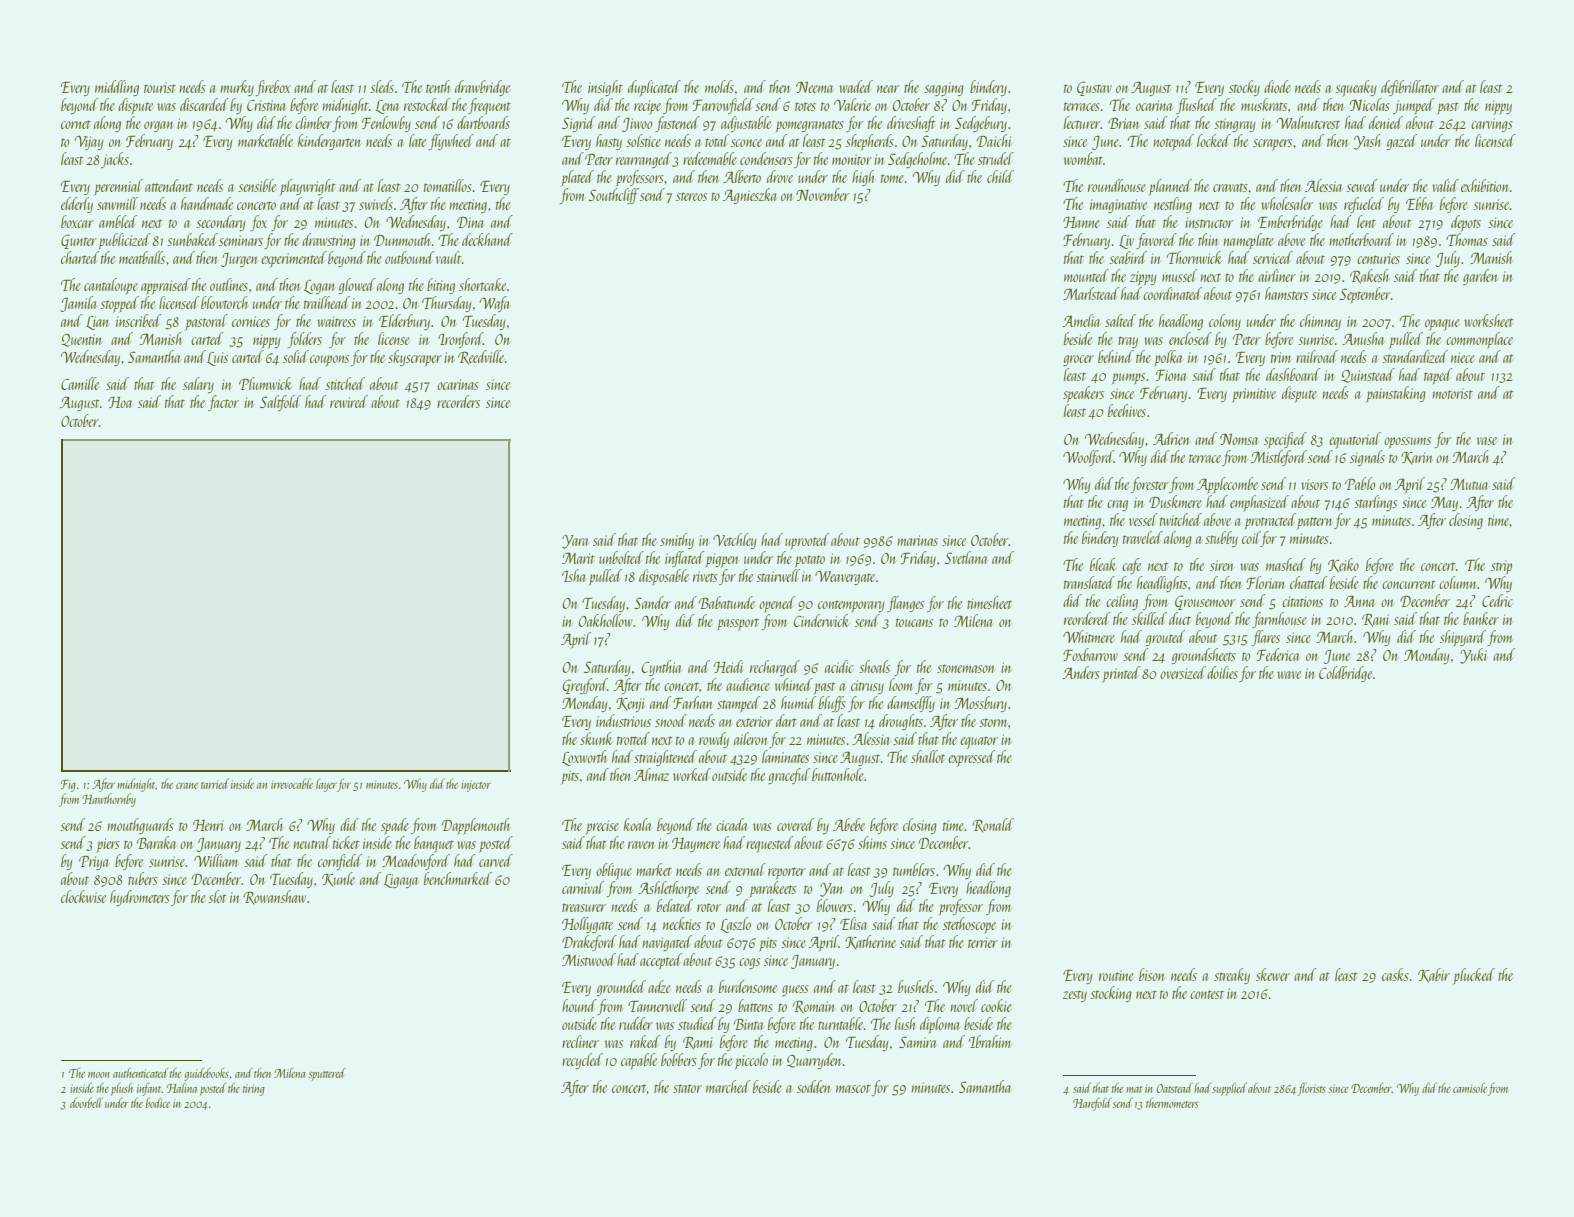 This page has height=1217, width=1574. What do you see at coordinates (83, 896) in the page?
I see `clockwise` at bounding box center [83, 896].
